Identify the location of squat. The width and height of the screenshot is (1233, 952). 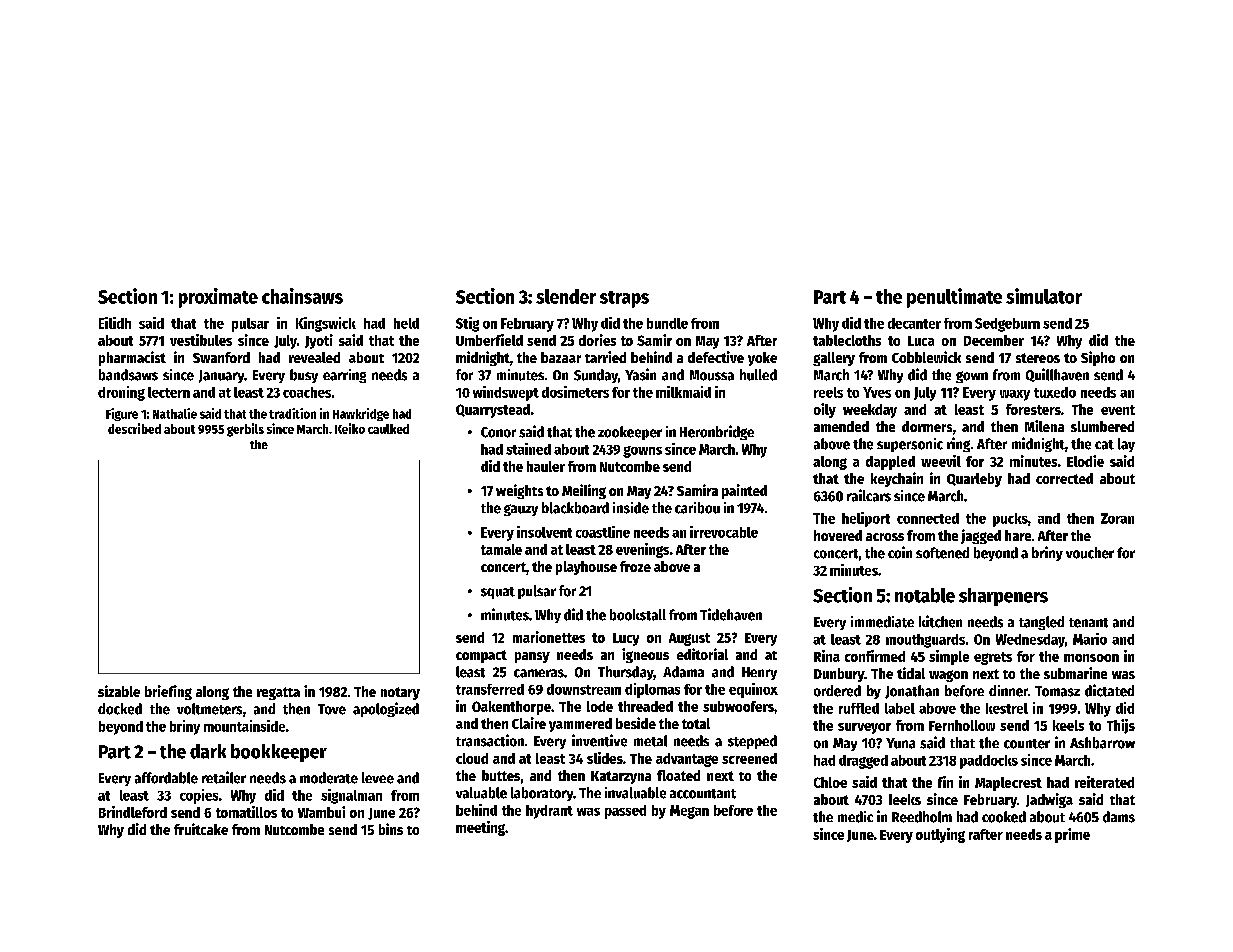
(498, 593).
